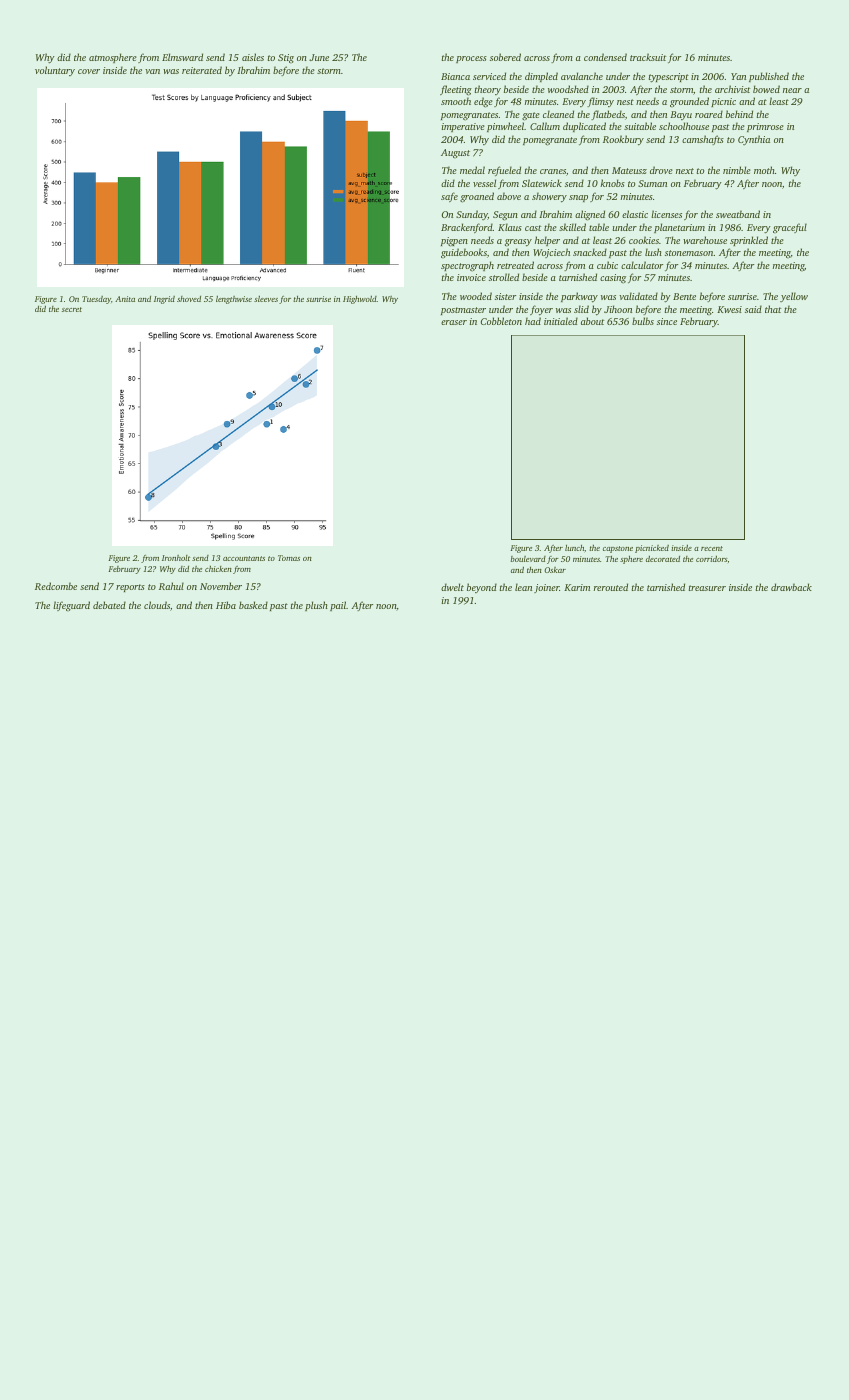 The image size is (849, 1400). Describe the element at coordinates (764, 170) in the image. I see `moth` at that location.
